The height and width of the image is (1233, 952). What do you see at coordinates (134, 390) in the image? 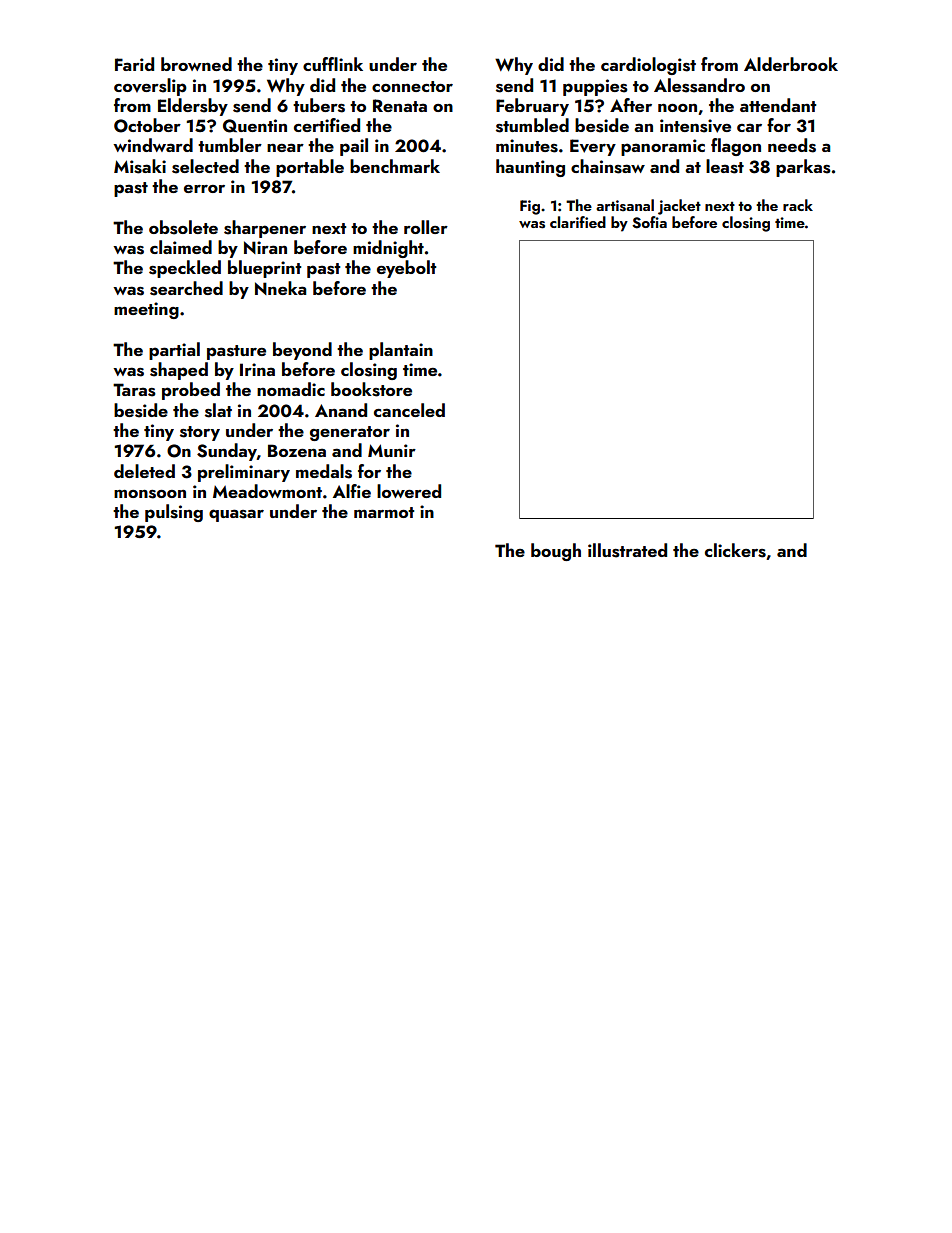
I see `Taras` at bounding box center [134, 390].
